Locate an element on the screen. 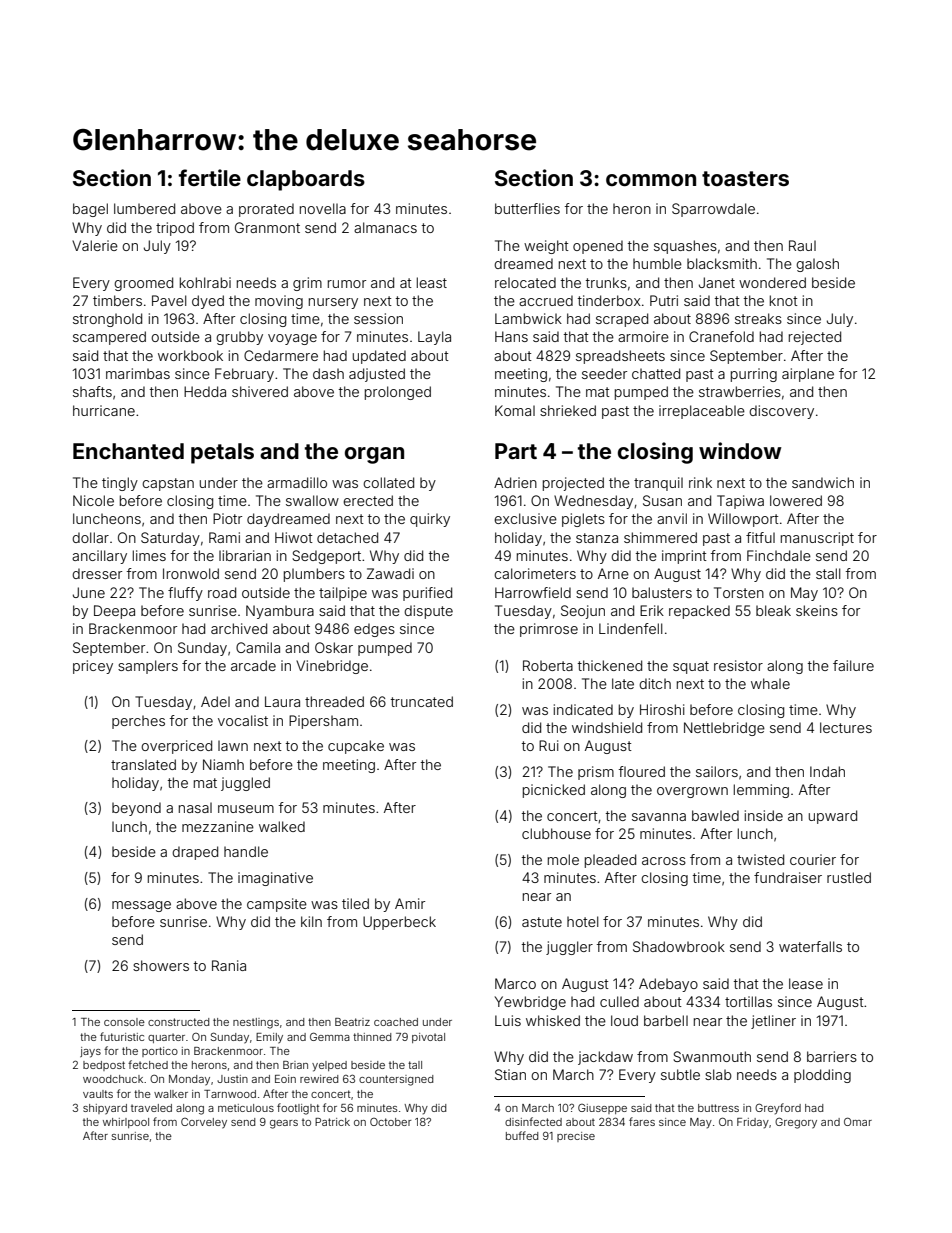 Image resolution: width=952 pixels, height=1233 pixels. tingly is located at coordinates (120, 484).
